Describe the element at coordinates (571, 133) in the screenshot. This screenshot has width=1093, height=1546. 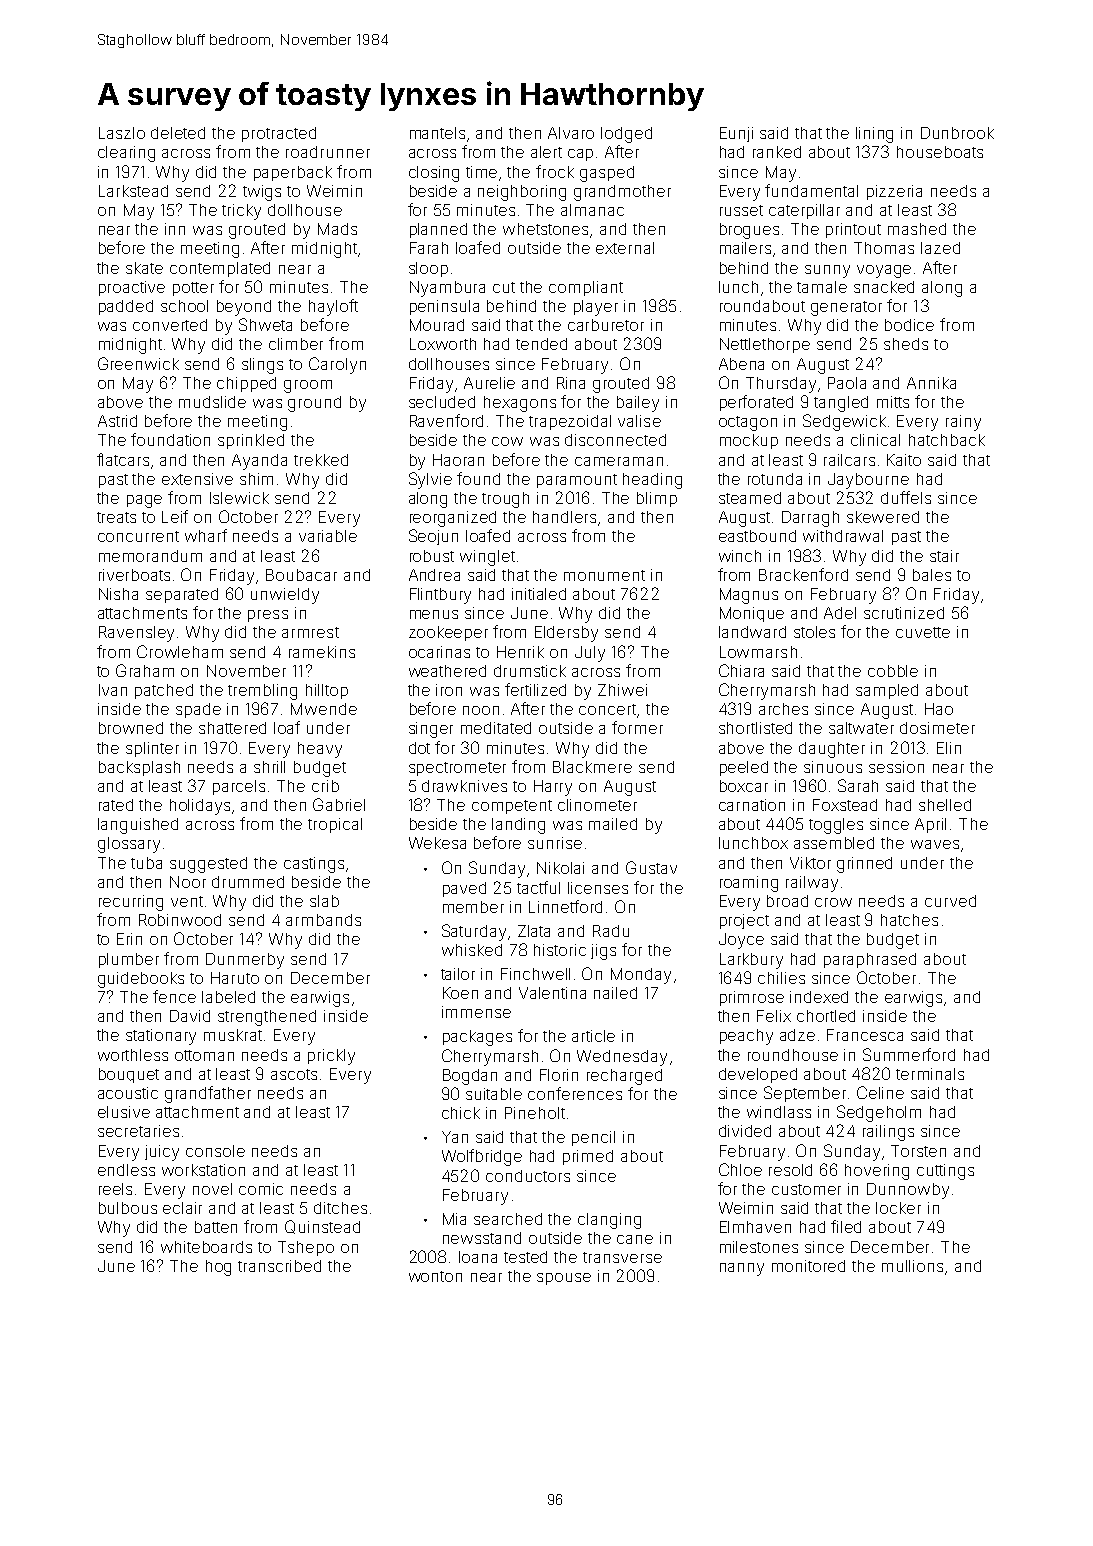
I see `Alvaro` at that location.
